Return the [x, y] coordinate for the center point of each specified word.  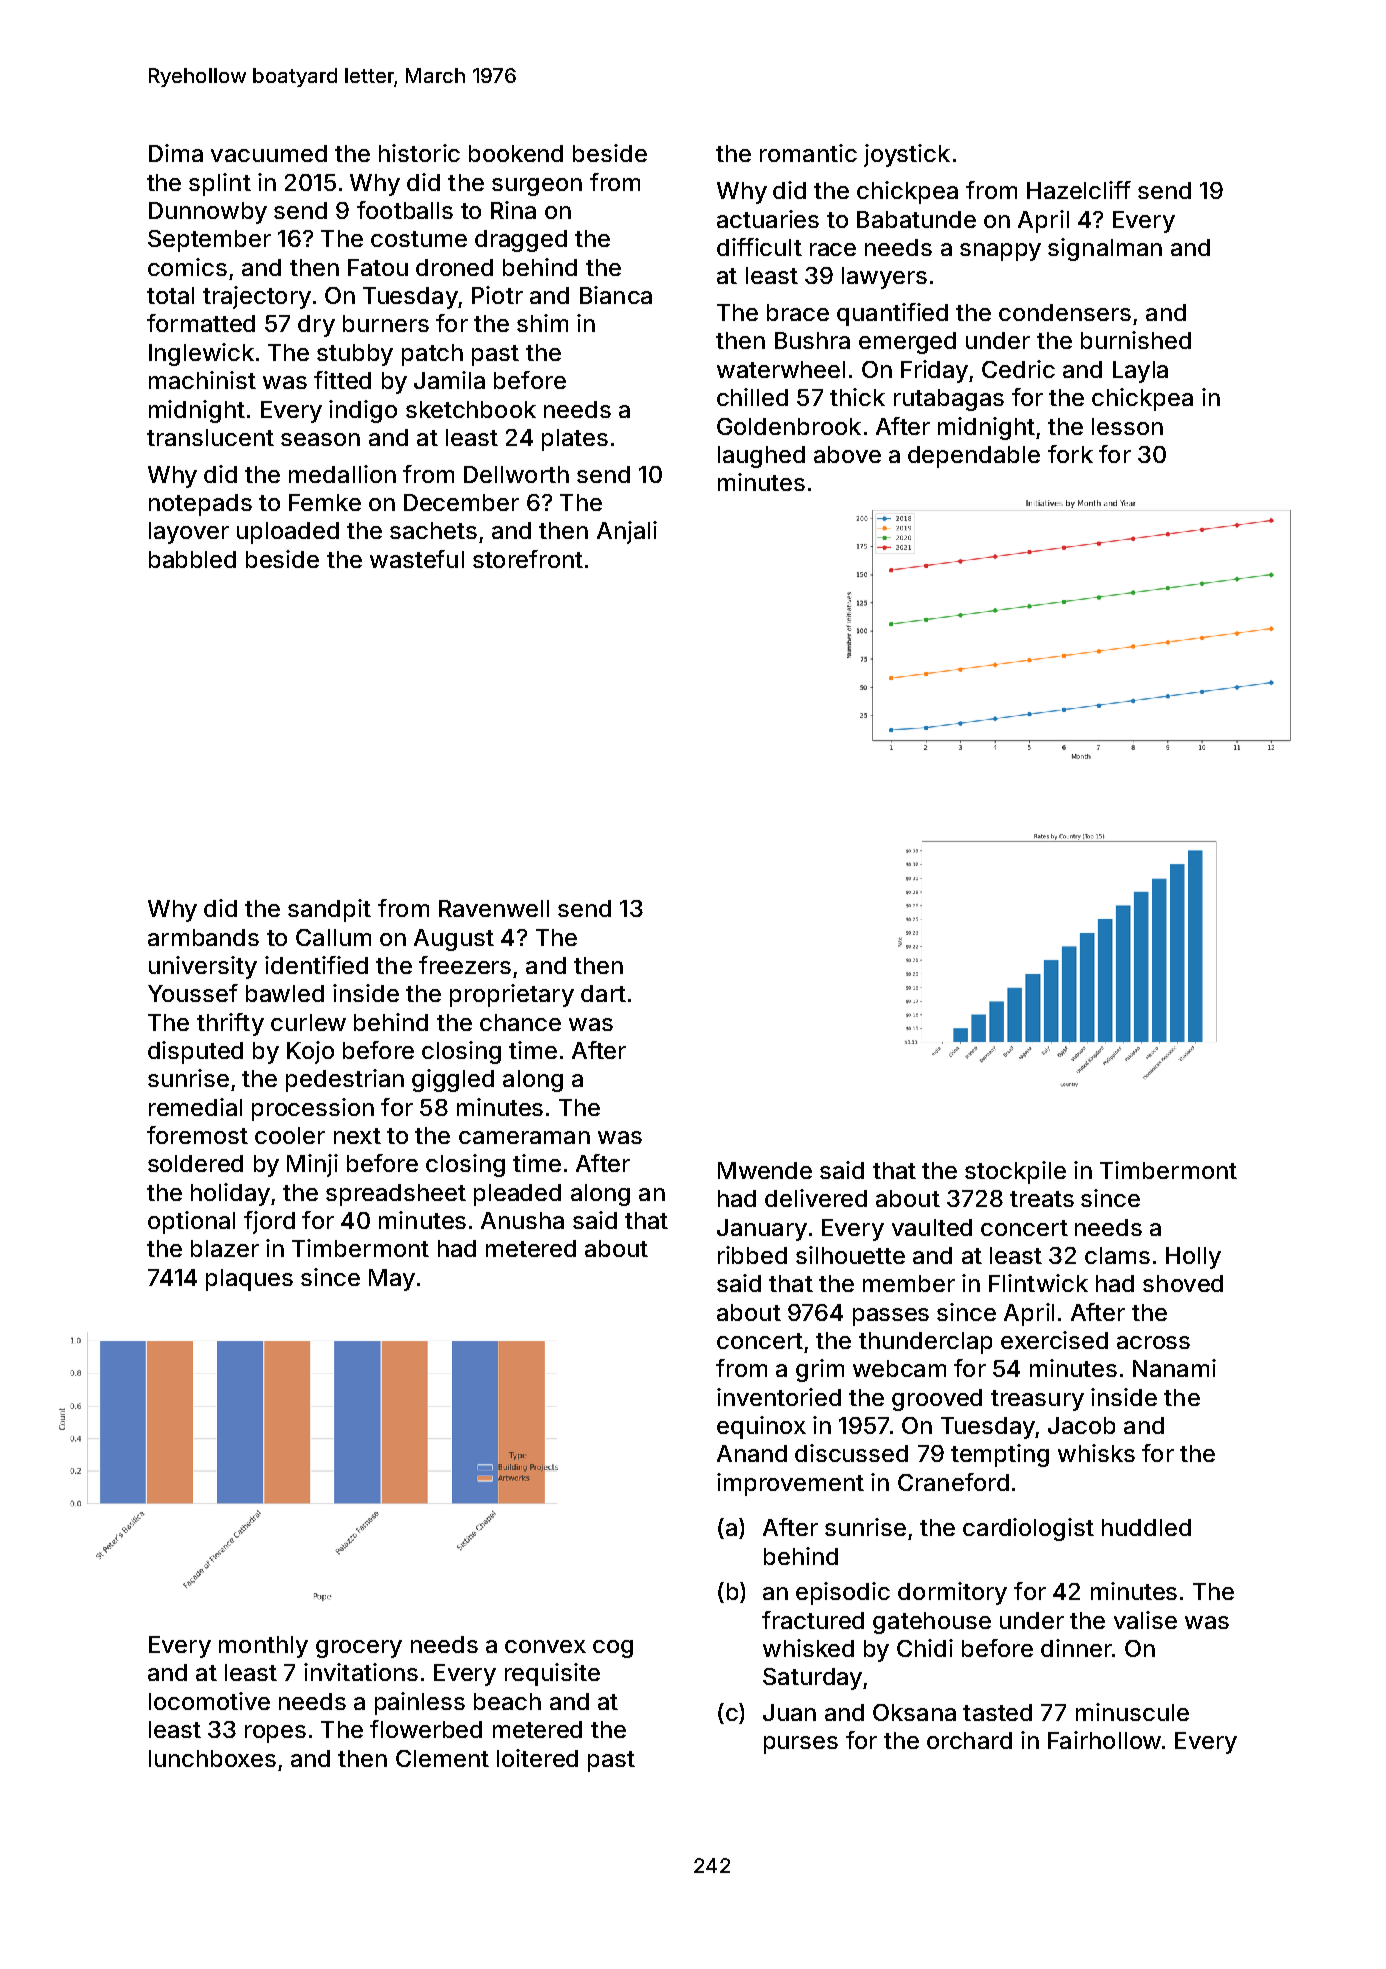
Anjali [627, 532]
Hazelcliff [1079, 190]
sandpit [329, 910]
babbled [192, 559]
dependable [974, 457]
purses [801, 1745]
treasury [1037, 1400]
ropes [275, 1734]
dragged [521, 241]
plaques [249, 1280]
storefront [528, 559]
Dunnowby [208, 213]
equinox [761, 1427]
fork [1070, 454]
